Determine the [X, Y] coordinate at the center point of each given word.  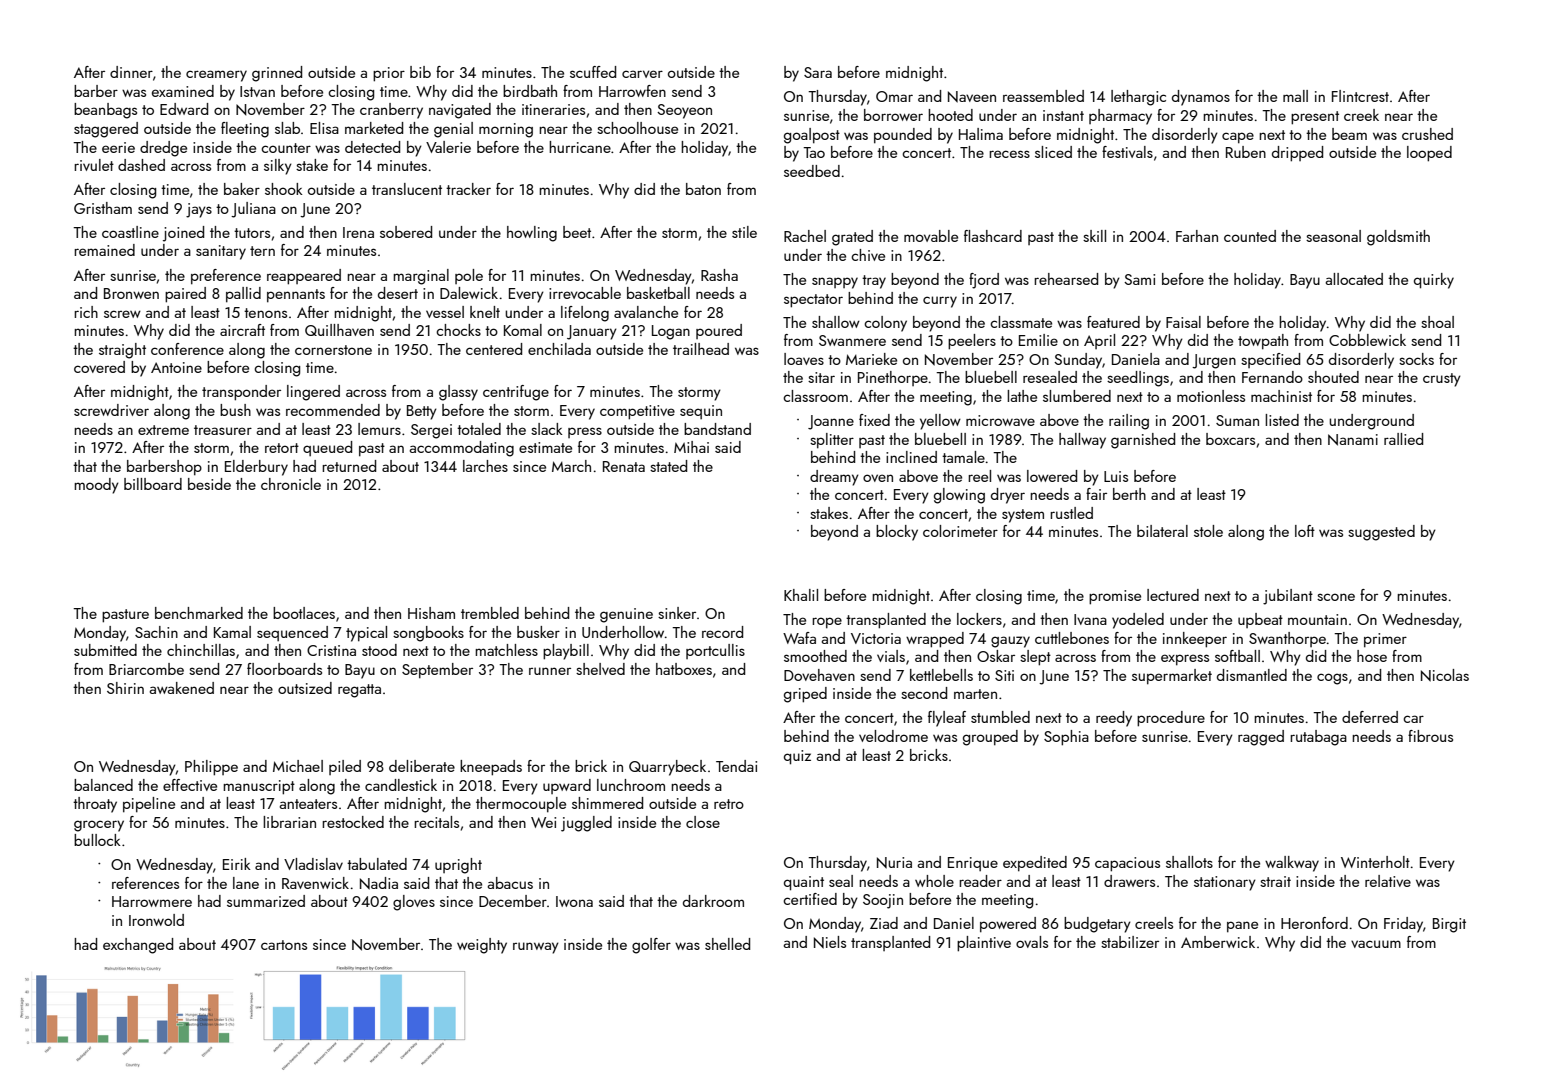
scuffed [593, 72]
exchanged [138, 946]
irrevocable [585, 293]
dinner [131, 72]
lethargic [1138, 98]
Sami [1139, 279]
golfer [651, 946]
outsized [305, 688]
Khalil [801, 595]
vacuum [1376, 944]
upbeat [1260, 620]
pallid [243, 295]
